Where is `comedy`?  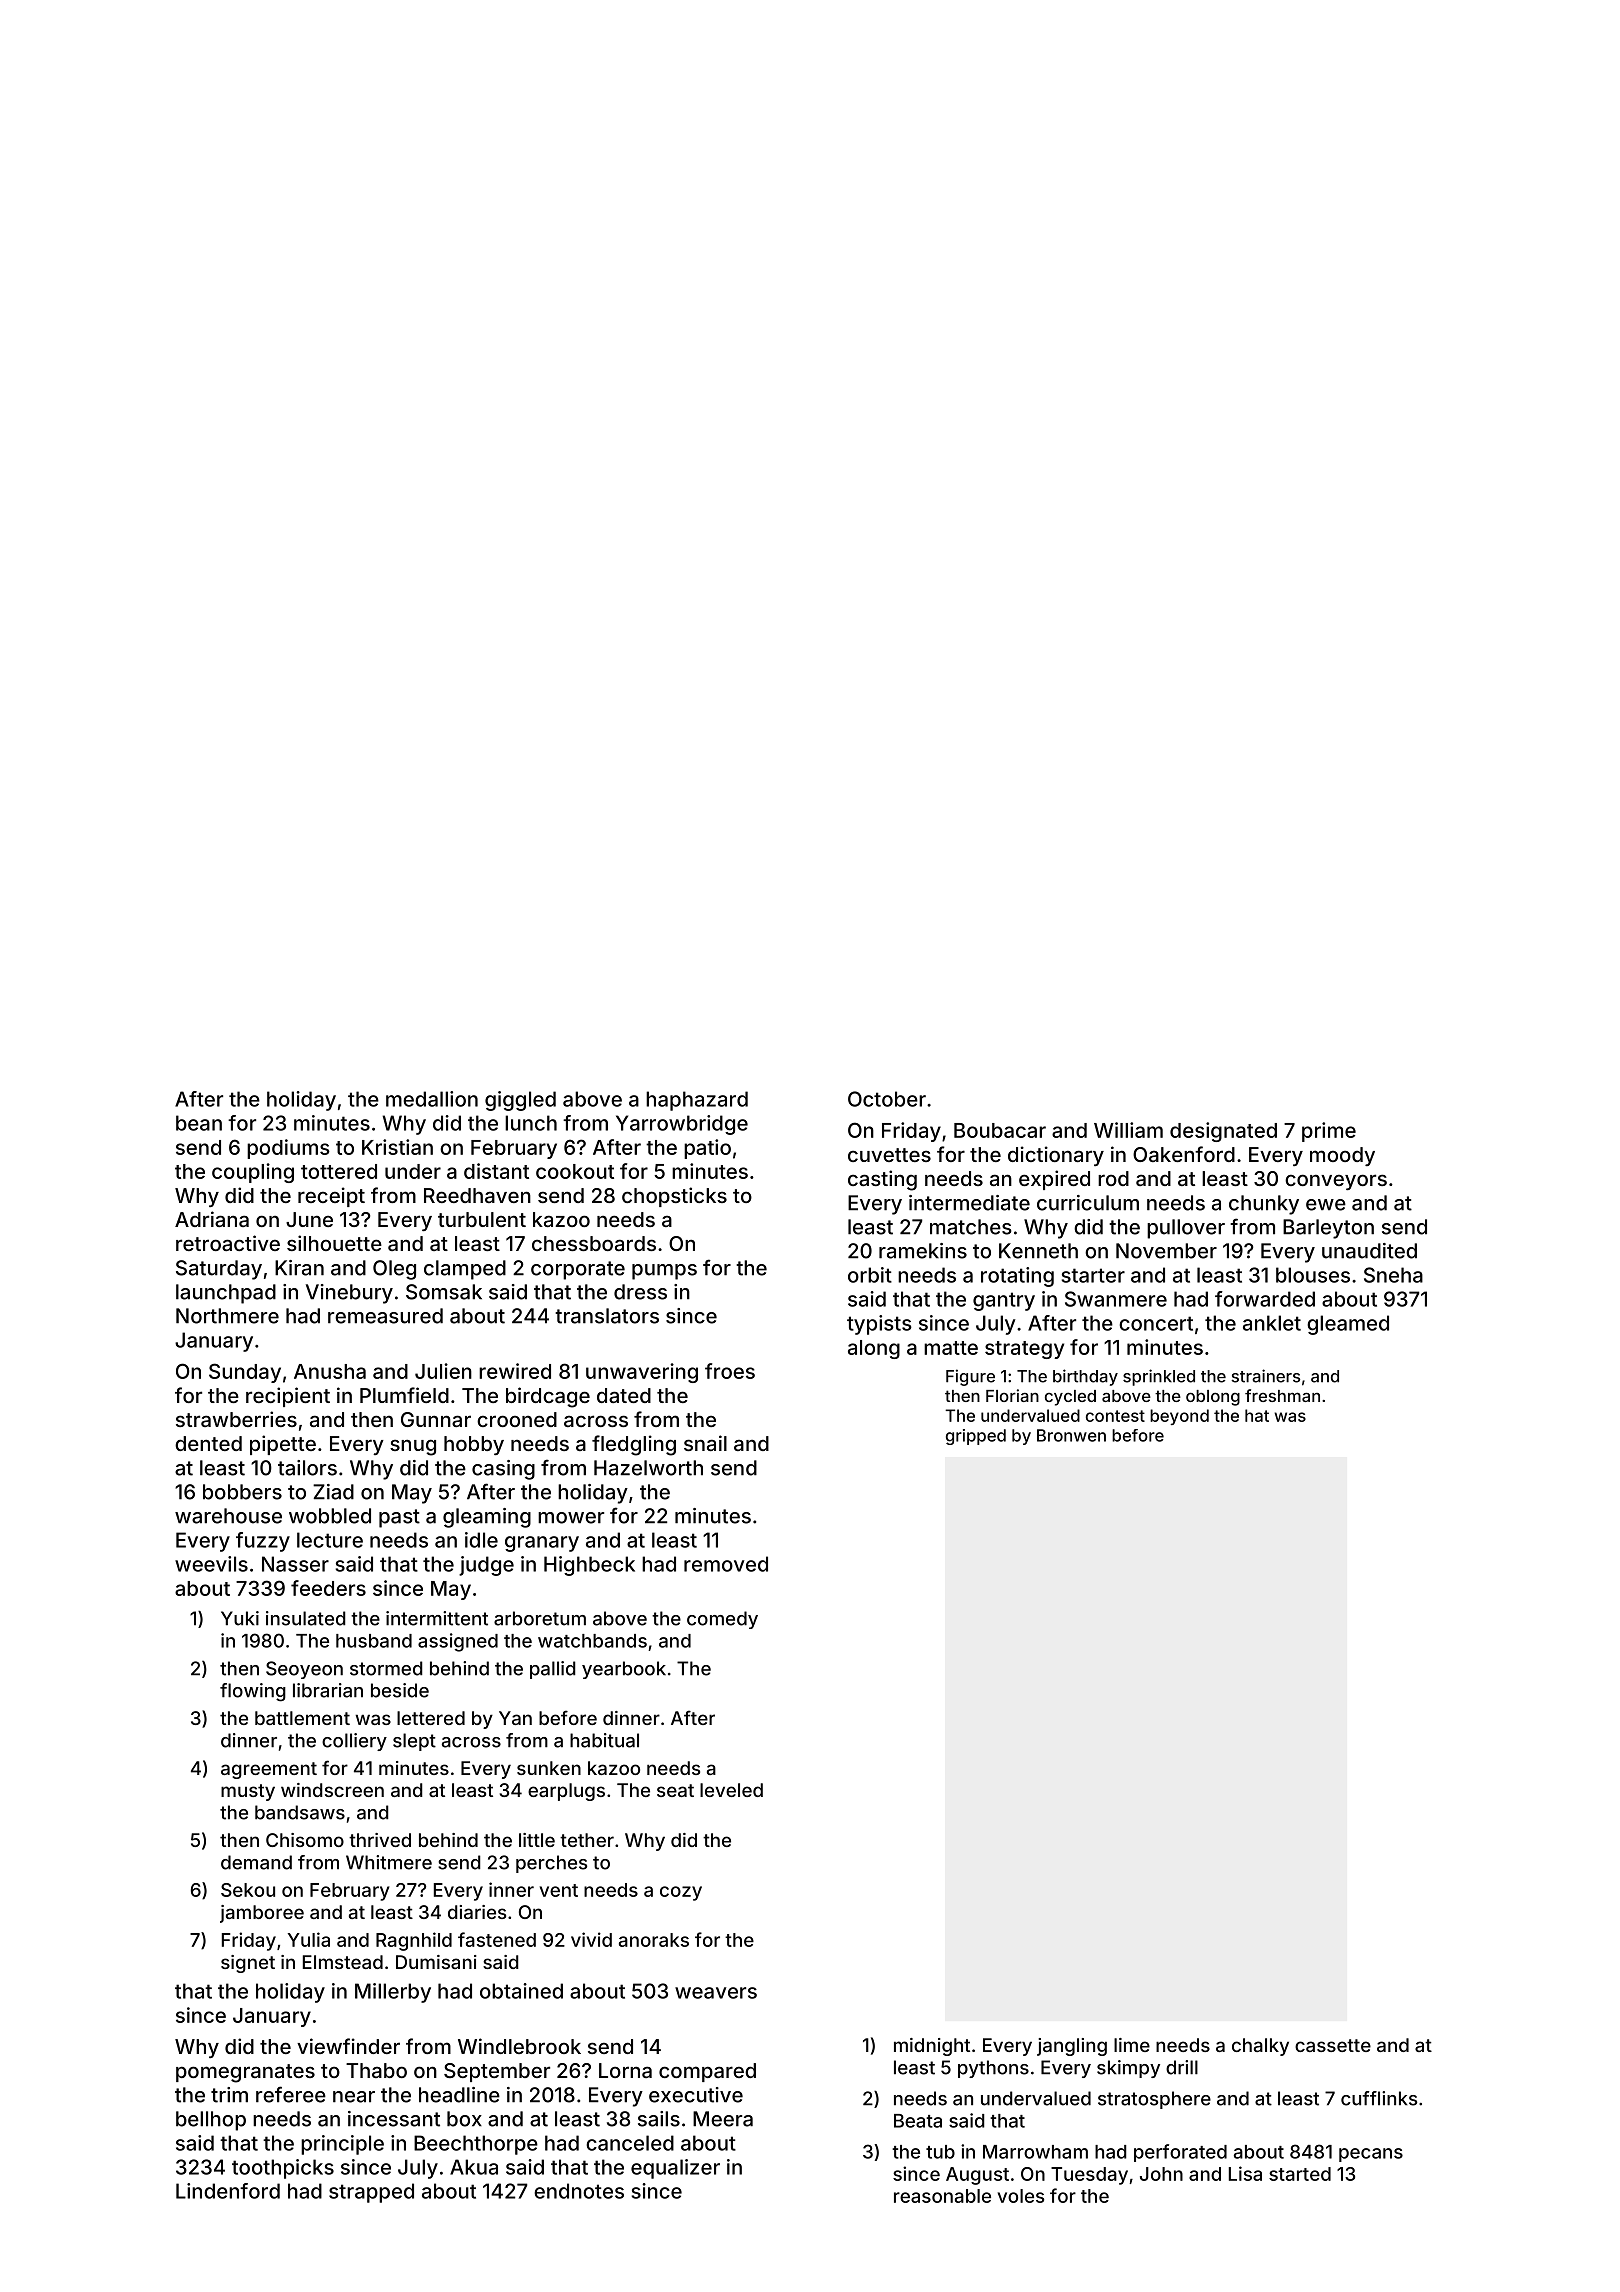
comedy is located at coordinates (722, 1620).
